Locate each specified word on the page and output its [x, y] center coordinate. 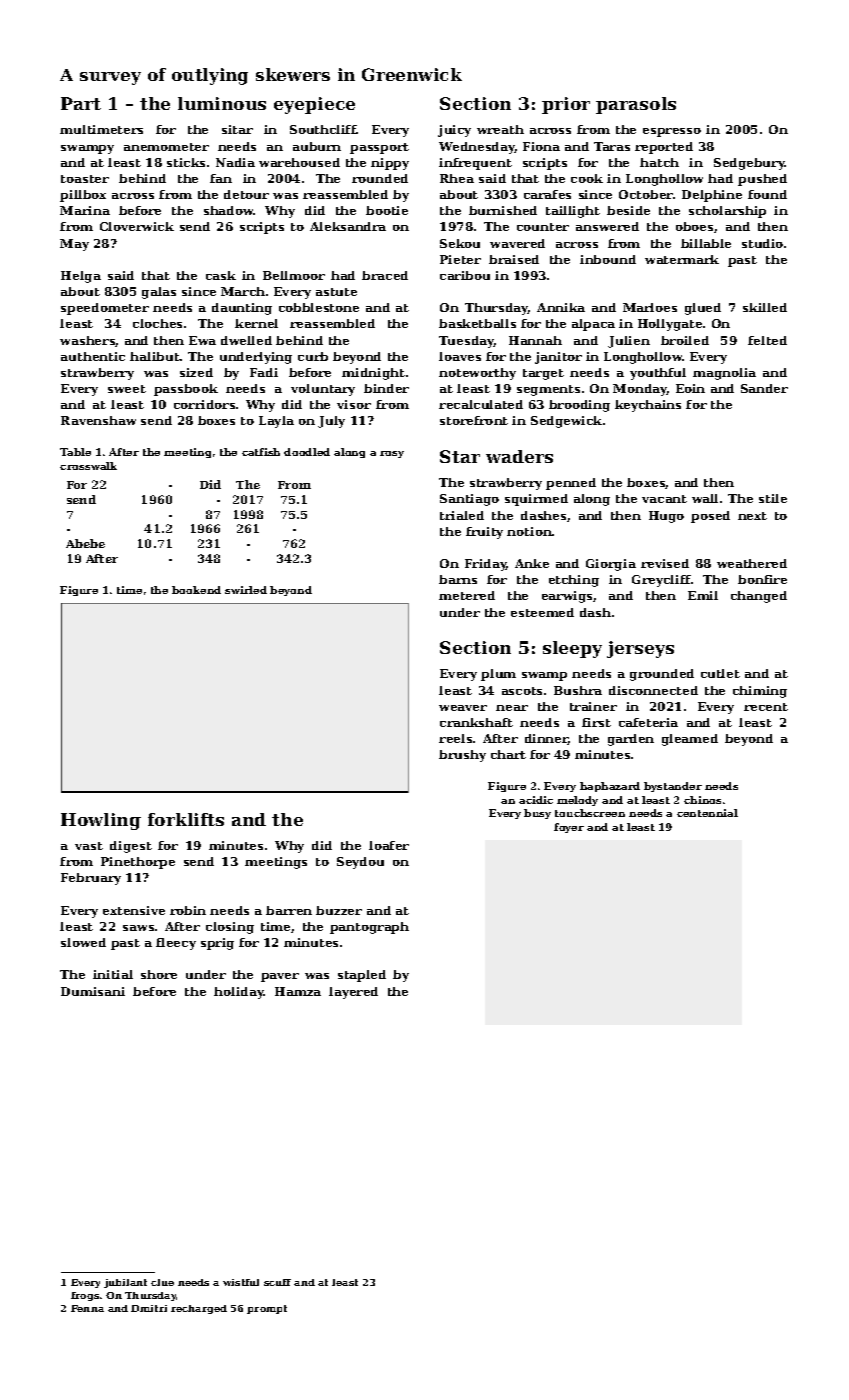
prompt [267, 1309]
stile [773, 498]
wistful [241, 1282]
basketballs [477, 323]
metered [467, 595]
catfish [261, 452]
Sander [764, 388]
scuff [277, 1282]
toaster [85, 179]
